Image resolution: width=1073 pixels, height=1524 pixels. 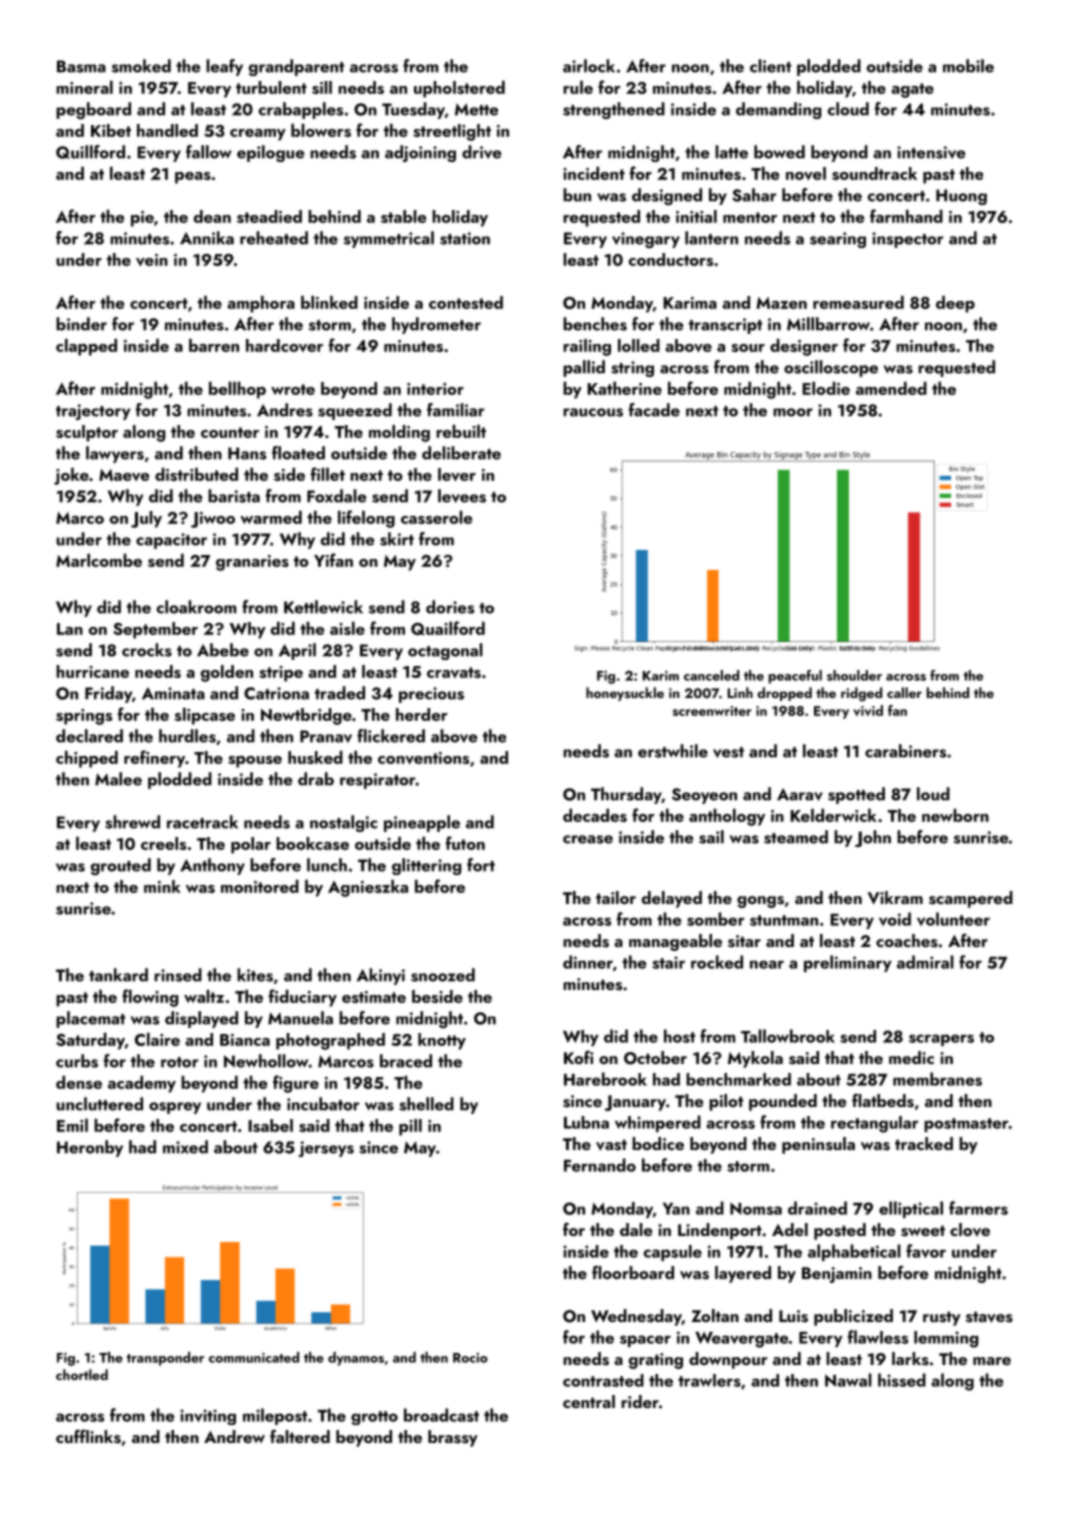 What do you see at coordinates (234, 1436) in the document?
I see `Andrew` at bounding box center [234, 1436].
